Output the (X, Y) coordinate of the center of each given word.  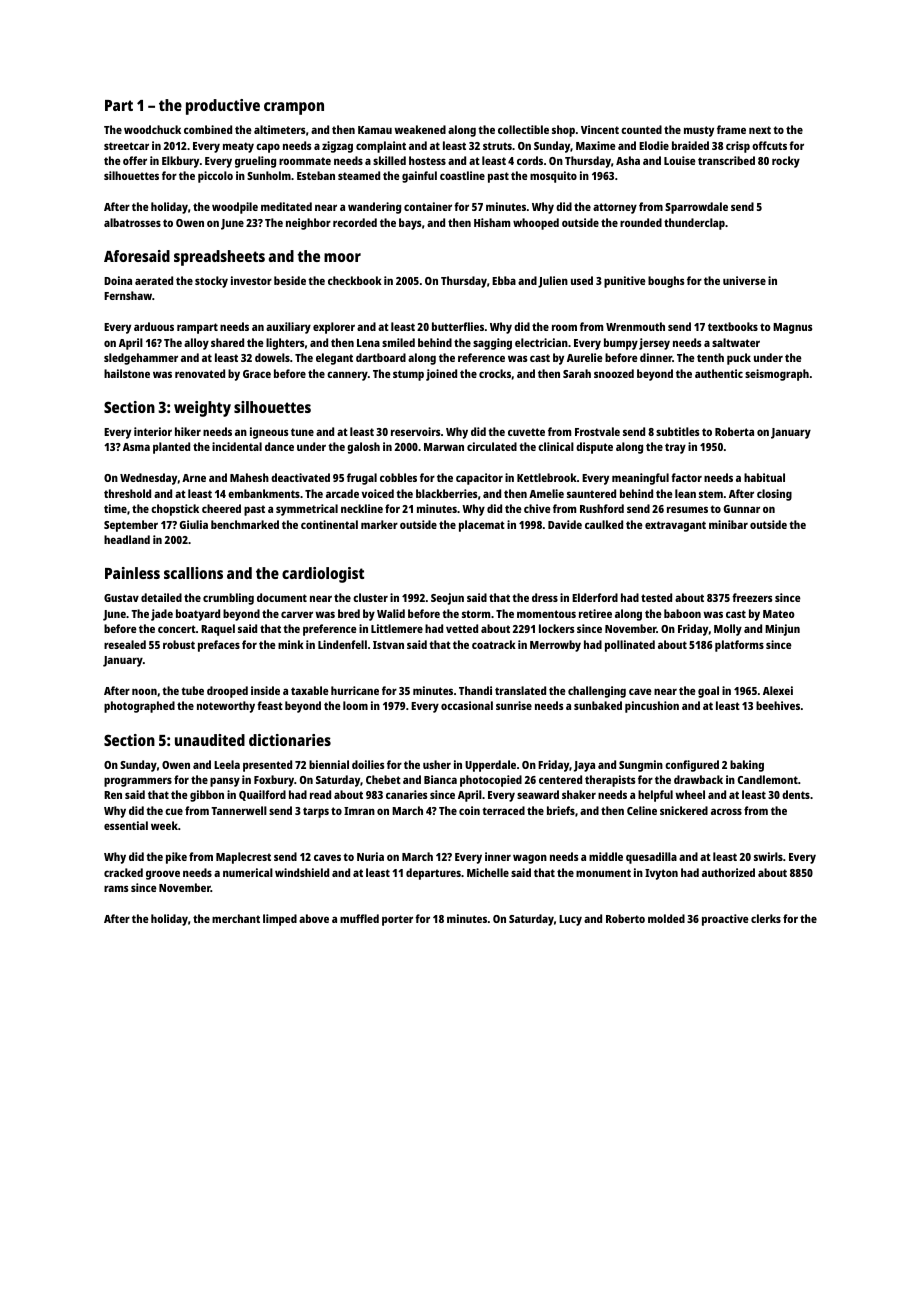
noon (144, 691)
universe (744, 280)
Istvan (388, 645)
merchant (236, 918)
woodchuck (152, 129)
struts (497, 146)
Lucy (570, 920)
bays (410, 224)
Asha (628, 160)
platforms (739, 646)
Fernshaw (128, 295)
